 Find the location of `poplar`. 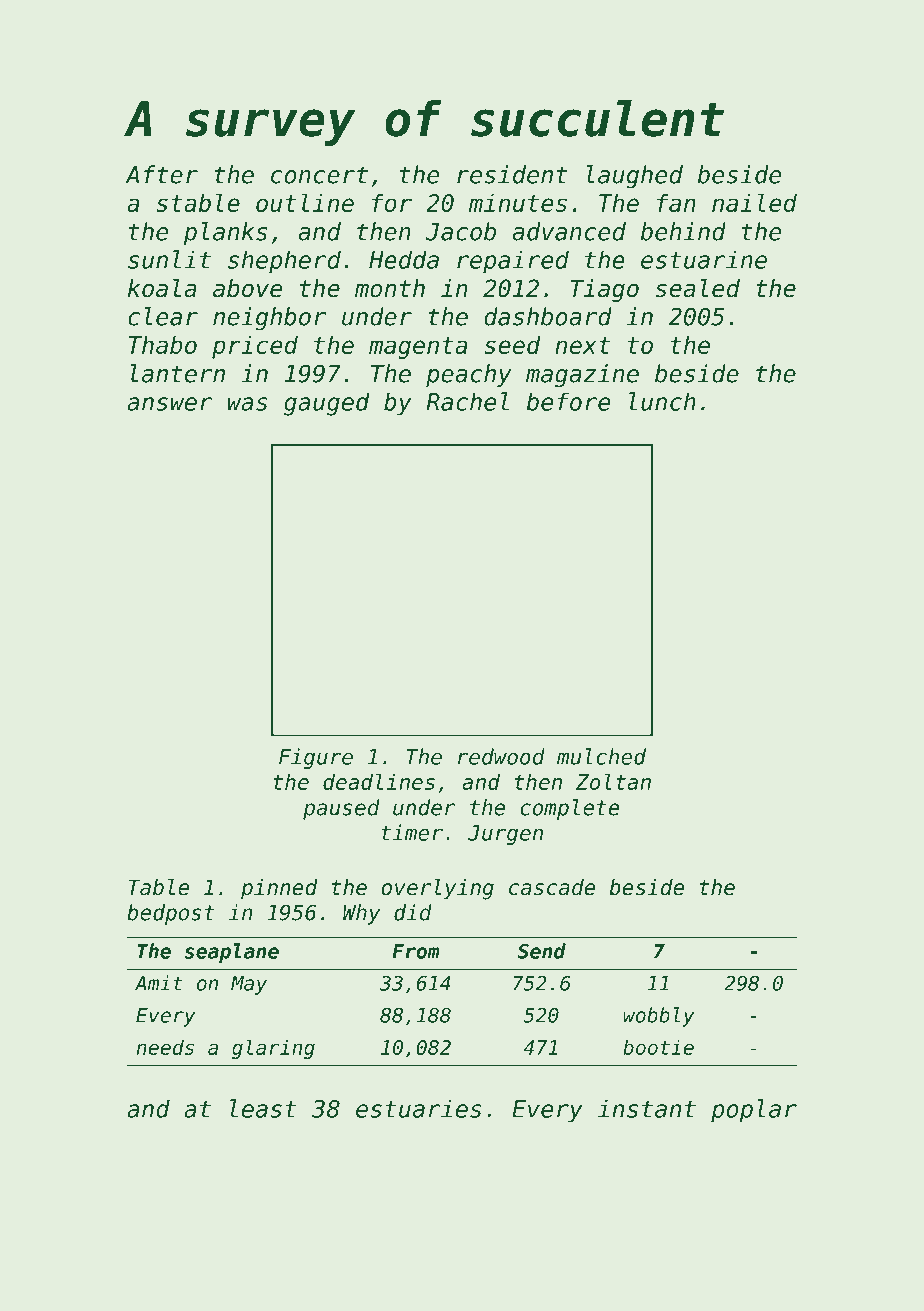

poplar is located at coordinates (754, 1111).
